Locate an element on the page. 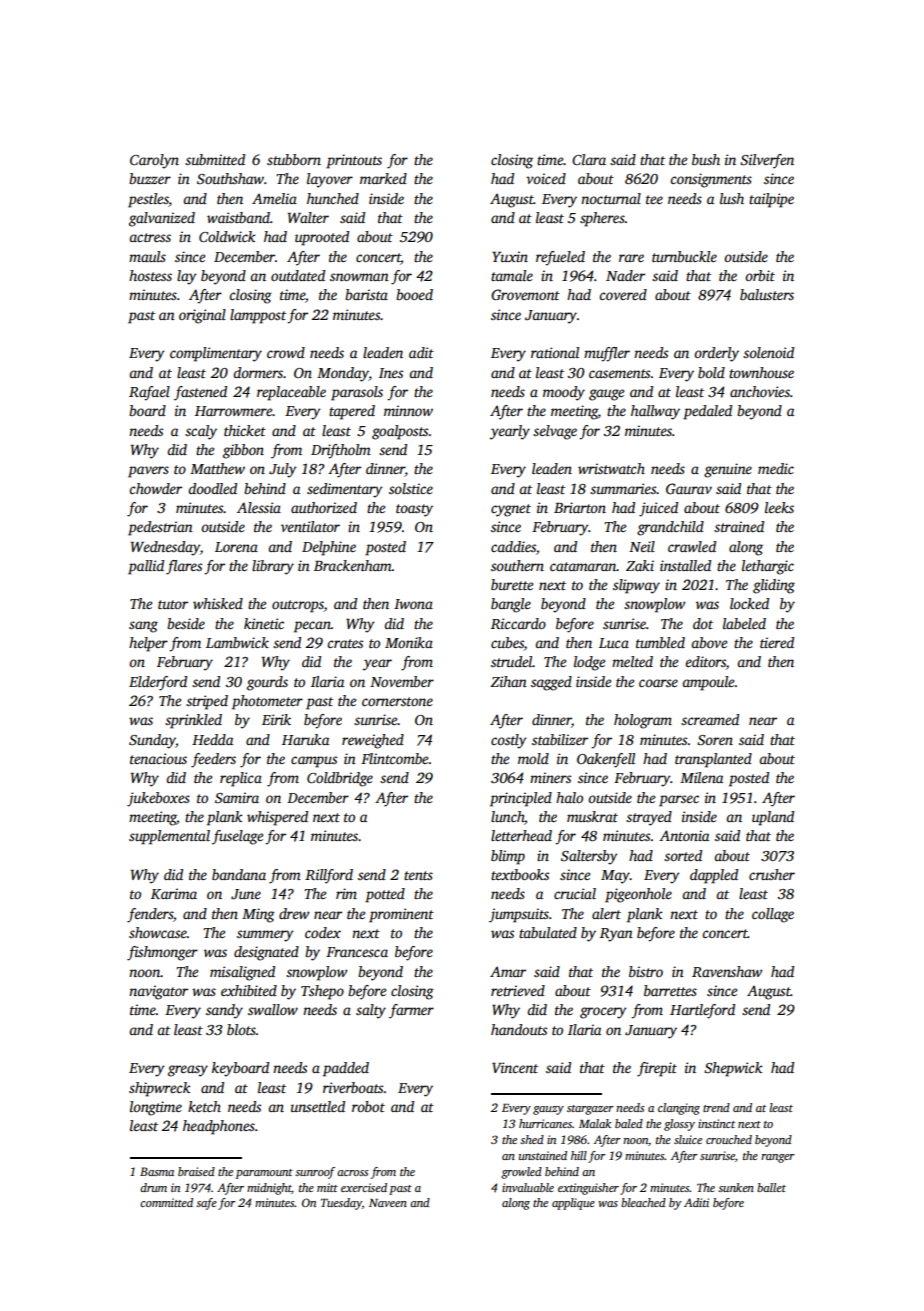 This document has width=924, height=1311. beside is located at coordinates (186, 623).
